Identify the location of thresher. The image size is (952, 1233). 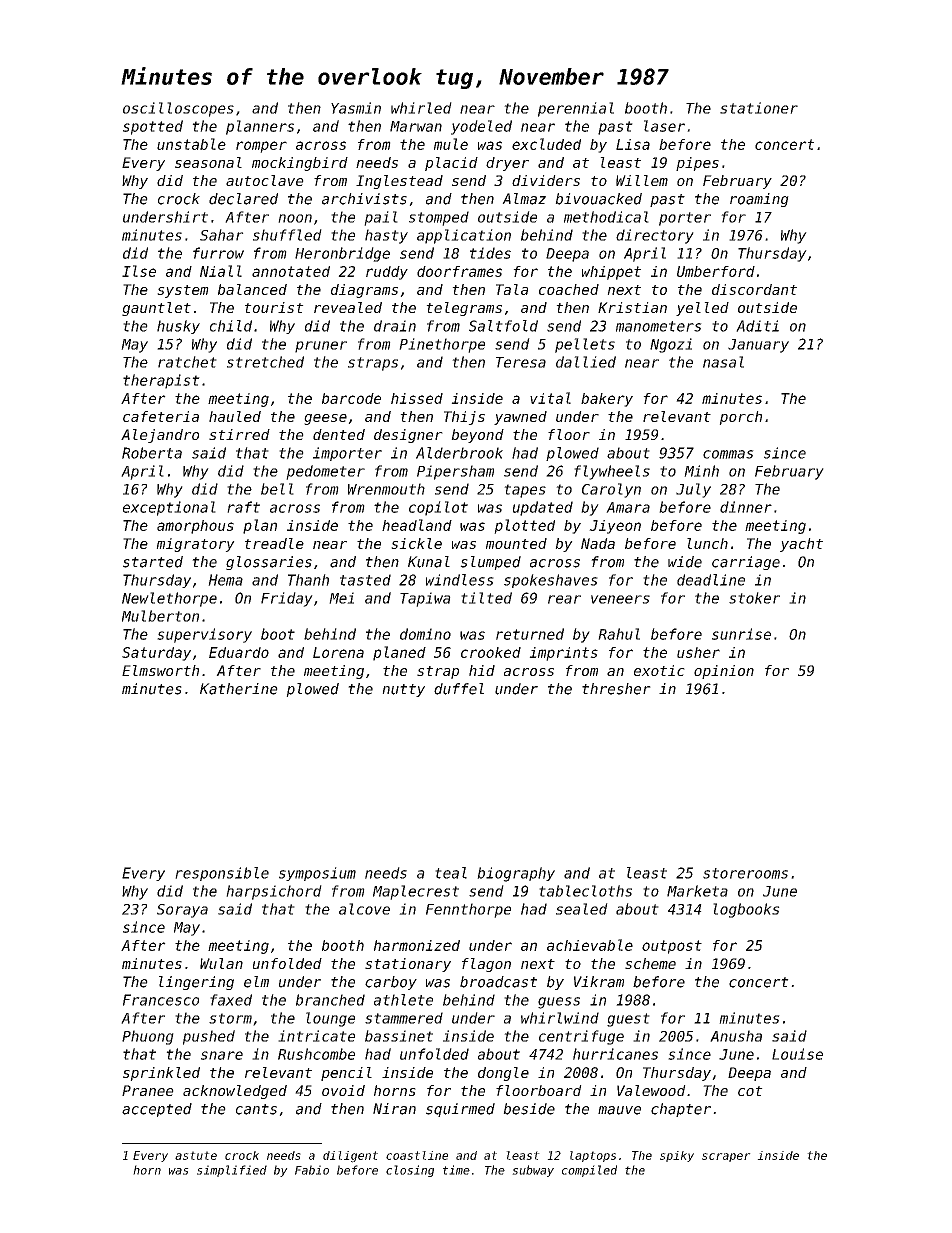
(616, 689).
